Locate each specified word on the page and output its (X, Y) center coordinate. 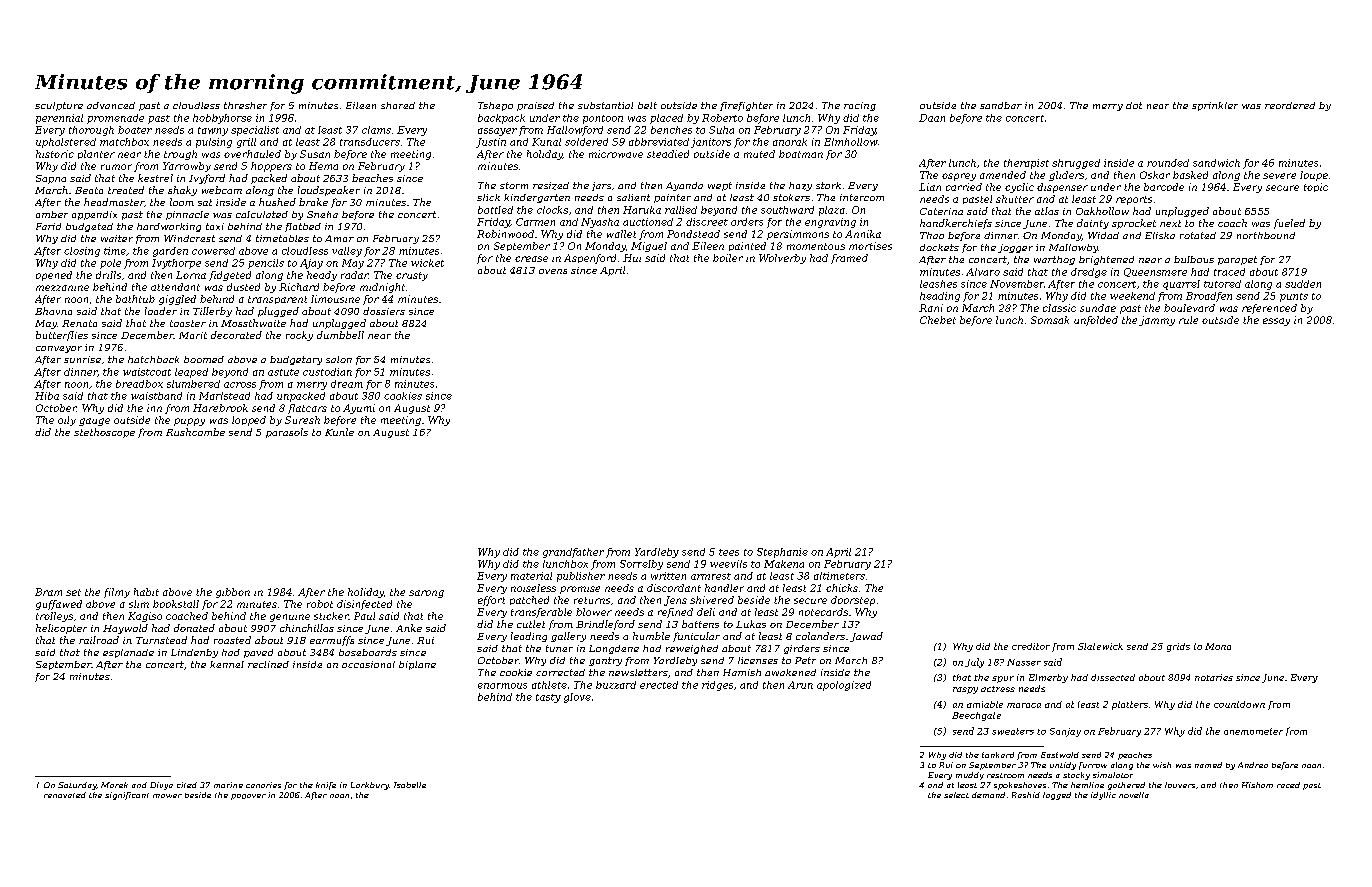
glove (577, 698)
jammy (1157, 321)
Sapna (51, 179)
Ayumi (359, 409)
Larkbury (370, 786)
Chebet (938, 320)
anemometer (1253, 731)
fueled (1289, 224)
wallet (621, 234)
